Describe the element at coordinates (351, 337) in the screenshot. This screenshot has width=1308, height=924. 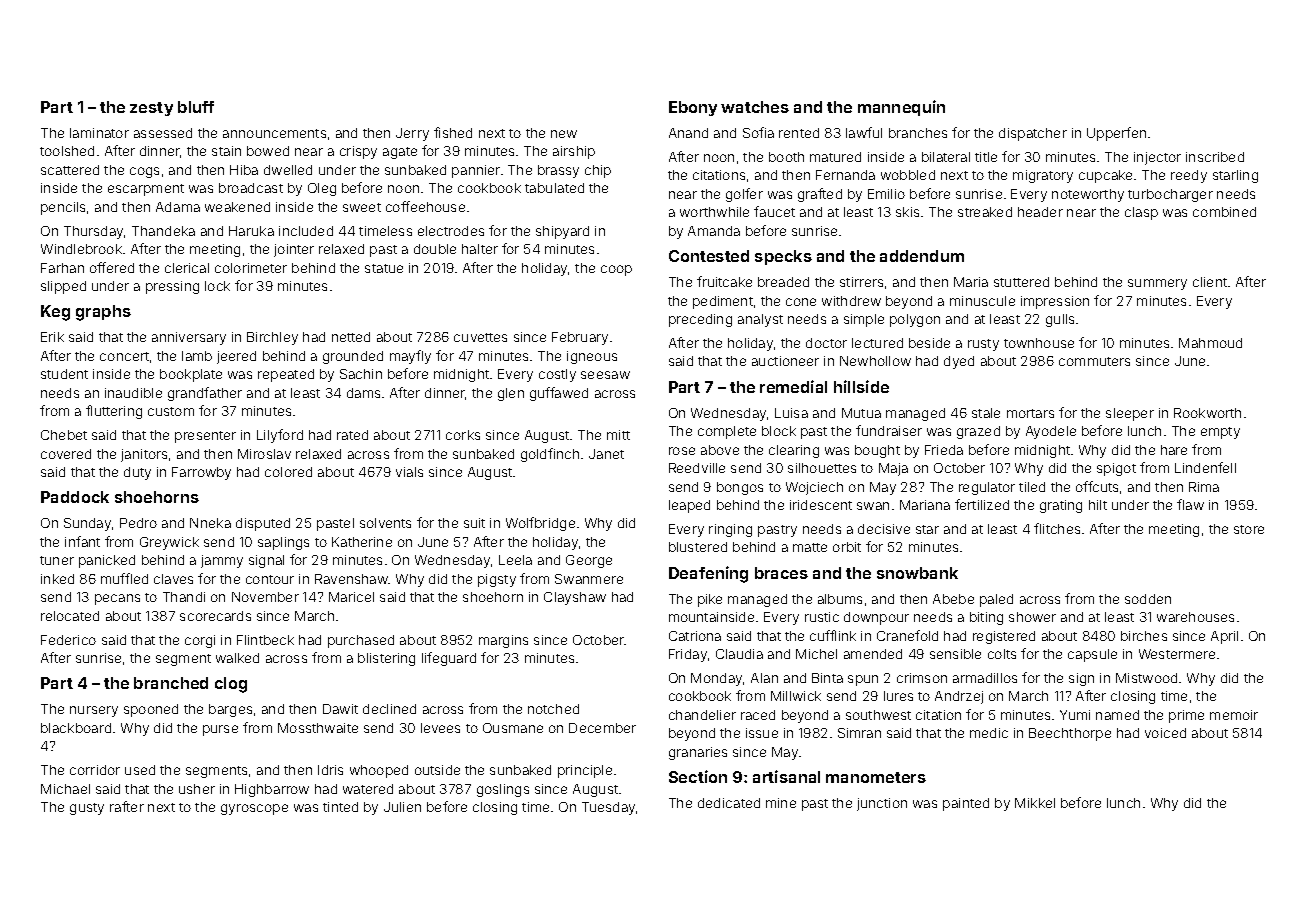
I see `netted` at that location.
